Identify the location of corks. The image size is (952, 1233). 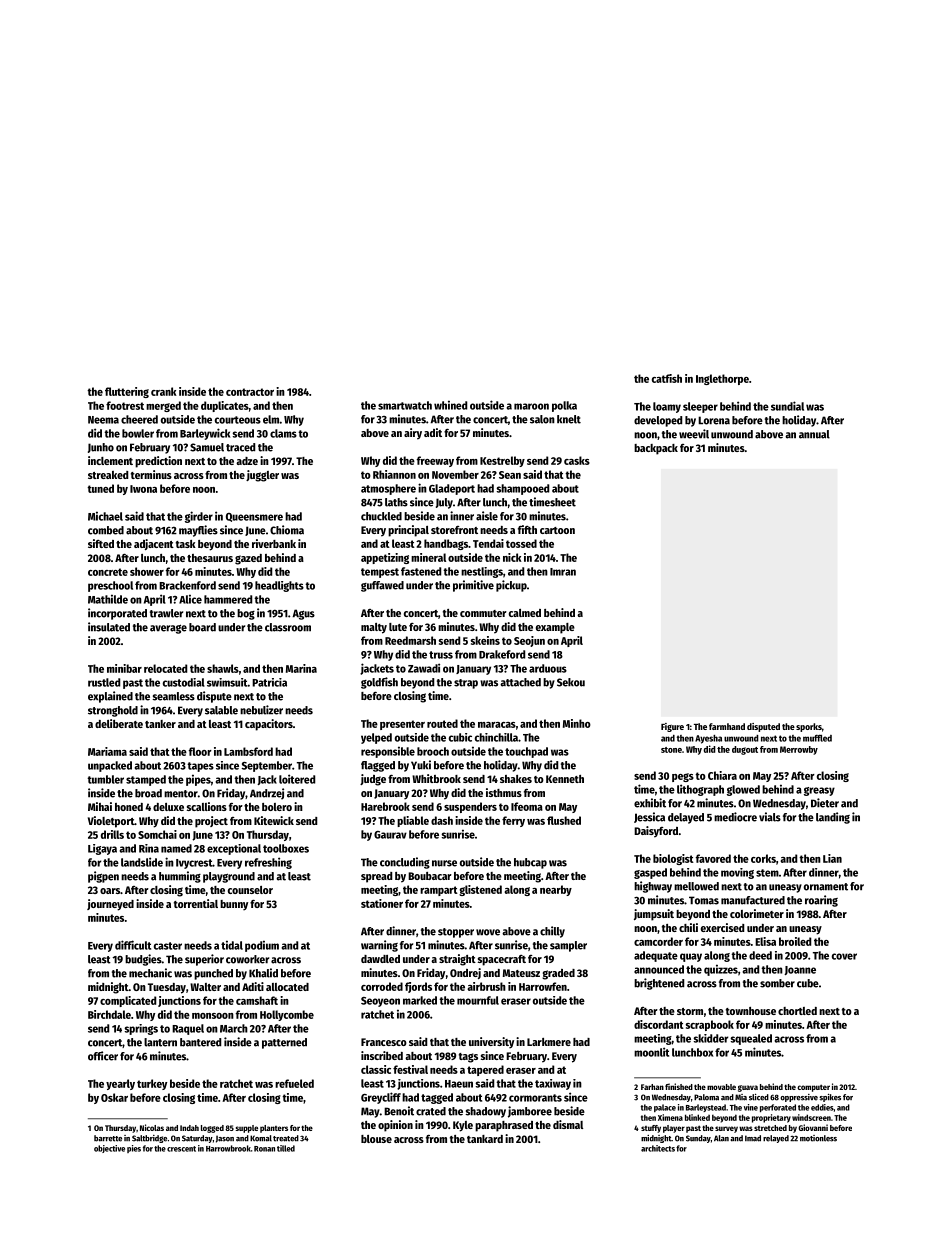
(763, 858).
